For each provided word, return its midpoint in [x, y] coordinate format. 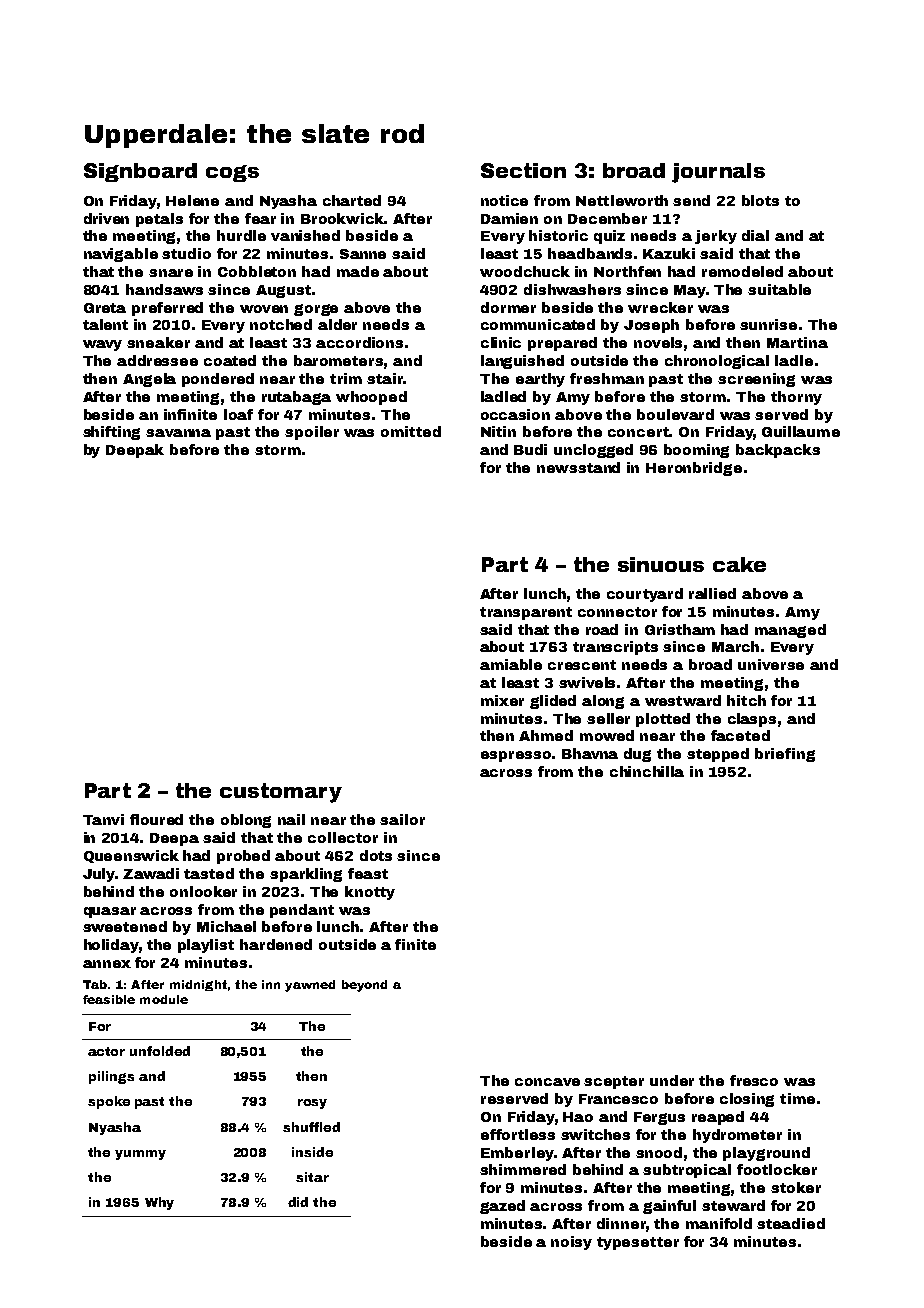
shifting [111, 433]
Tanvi [103, 819]
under [672, 1080]
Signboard [140, 172]
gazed [502, 1207]
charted [352, 200]
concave [547, 1082]
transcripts [615, 648]
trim [346, 378]
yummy [140, 1155]
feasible [109, 999]
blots [760, 200]
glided [553, 702]
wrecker [660, 307]
